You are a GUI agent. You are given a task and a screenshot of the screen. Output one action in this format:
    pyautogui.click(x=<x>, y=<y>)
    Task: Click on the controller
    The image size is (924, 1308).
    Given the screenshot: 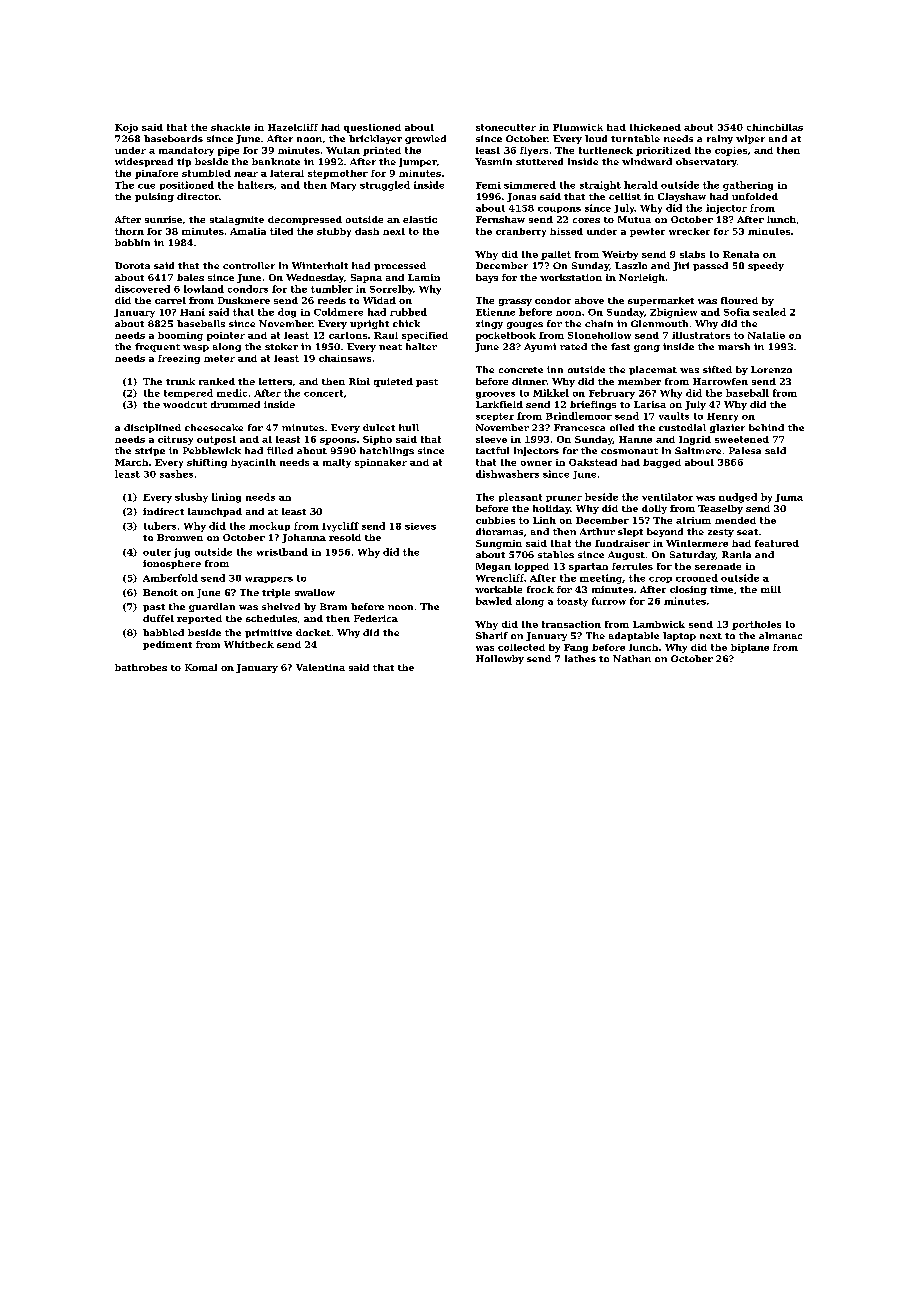 What is the action you would take?
    pyautogui.click(x=249, y=265)
